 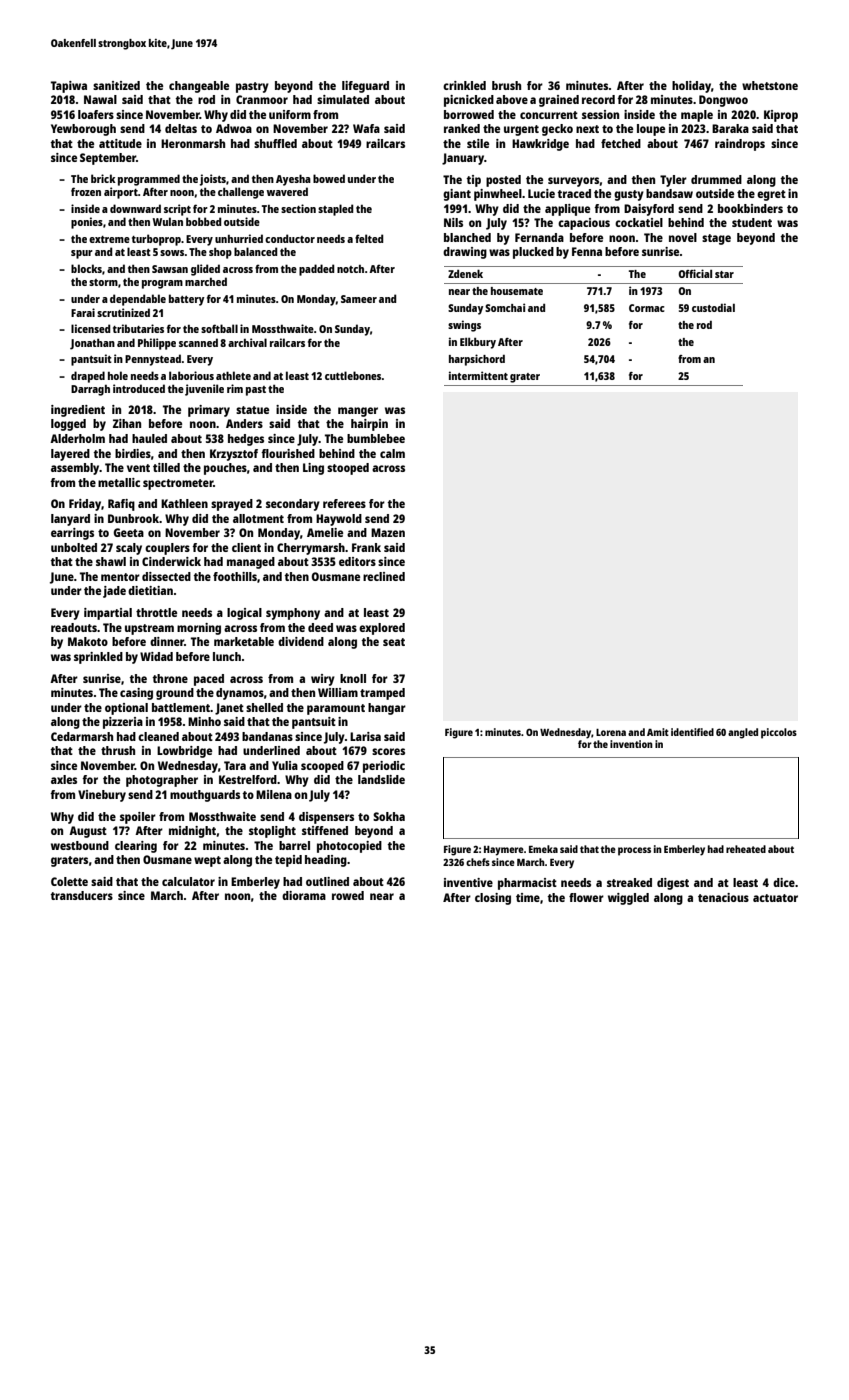 What do you see at coordinates (611, 732) in the document?
I see `Lorena` at bounding box center [611, 732].
